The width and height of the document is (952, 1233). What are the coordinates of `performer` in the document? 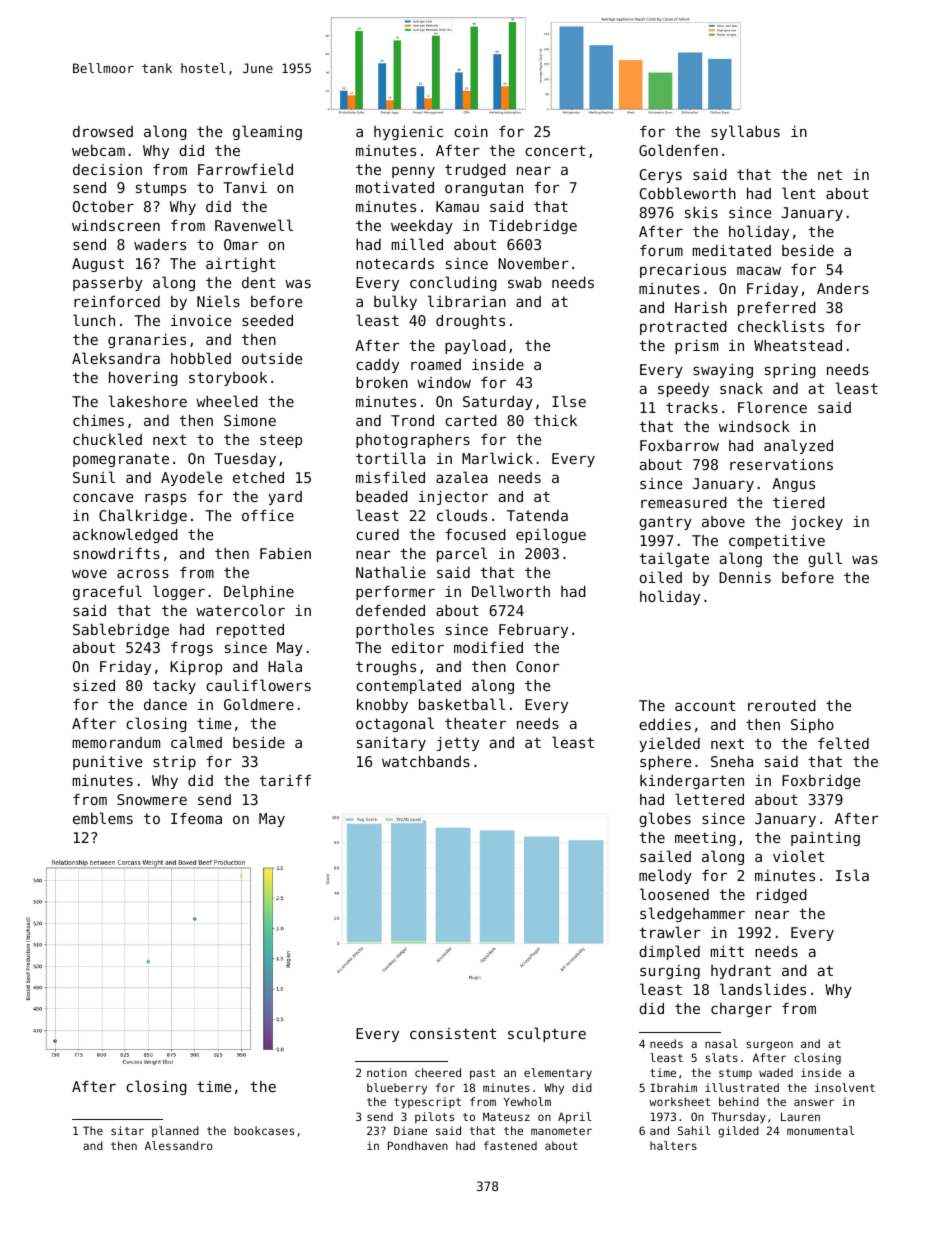 It's located at (395, 593).
